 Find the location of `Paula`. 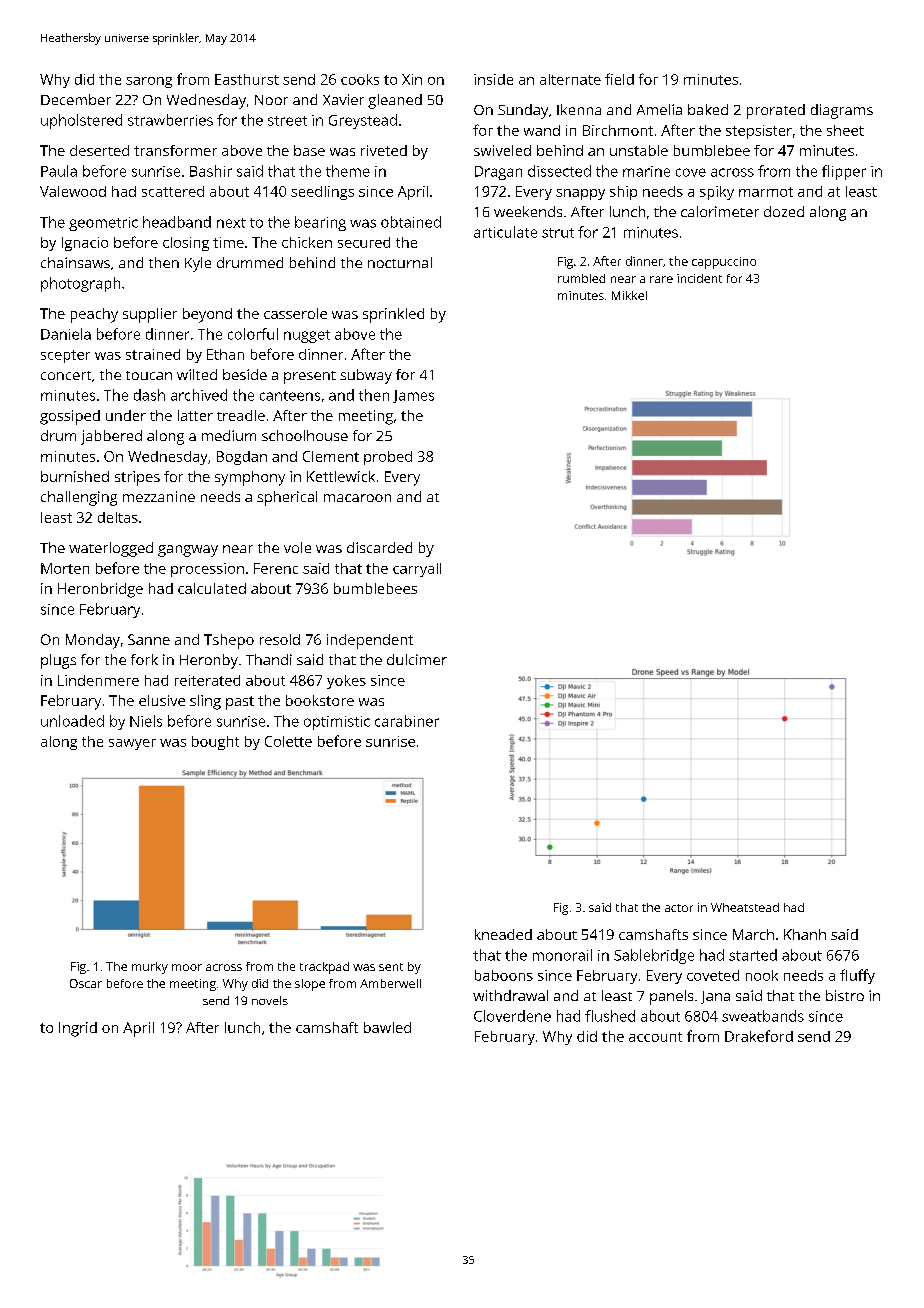

Paula is located at coordinates (59, 171).
